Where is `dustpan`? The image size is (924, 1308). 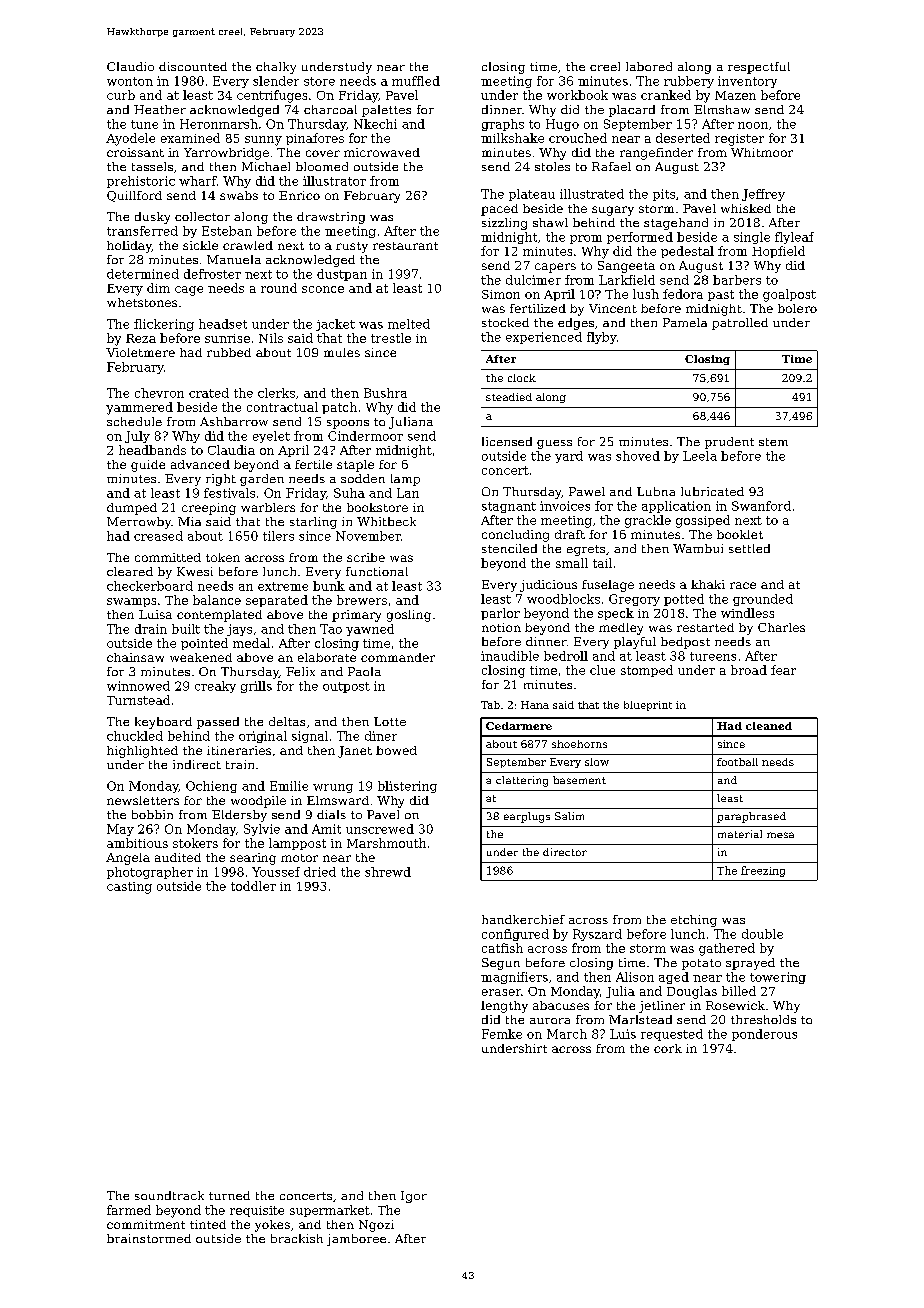
dustpan is located at coordinates (342, 275).
